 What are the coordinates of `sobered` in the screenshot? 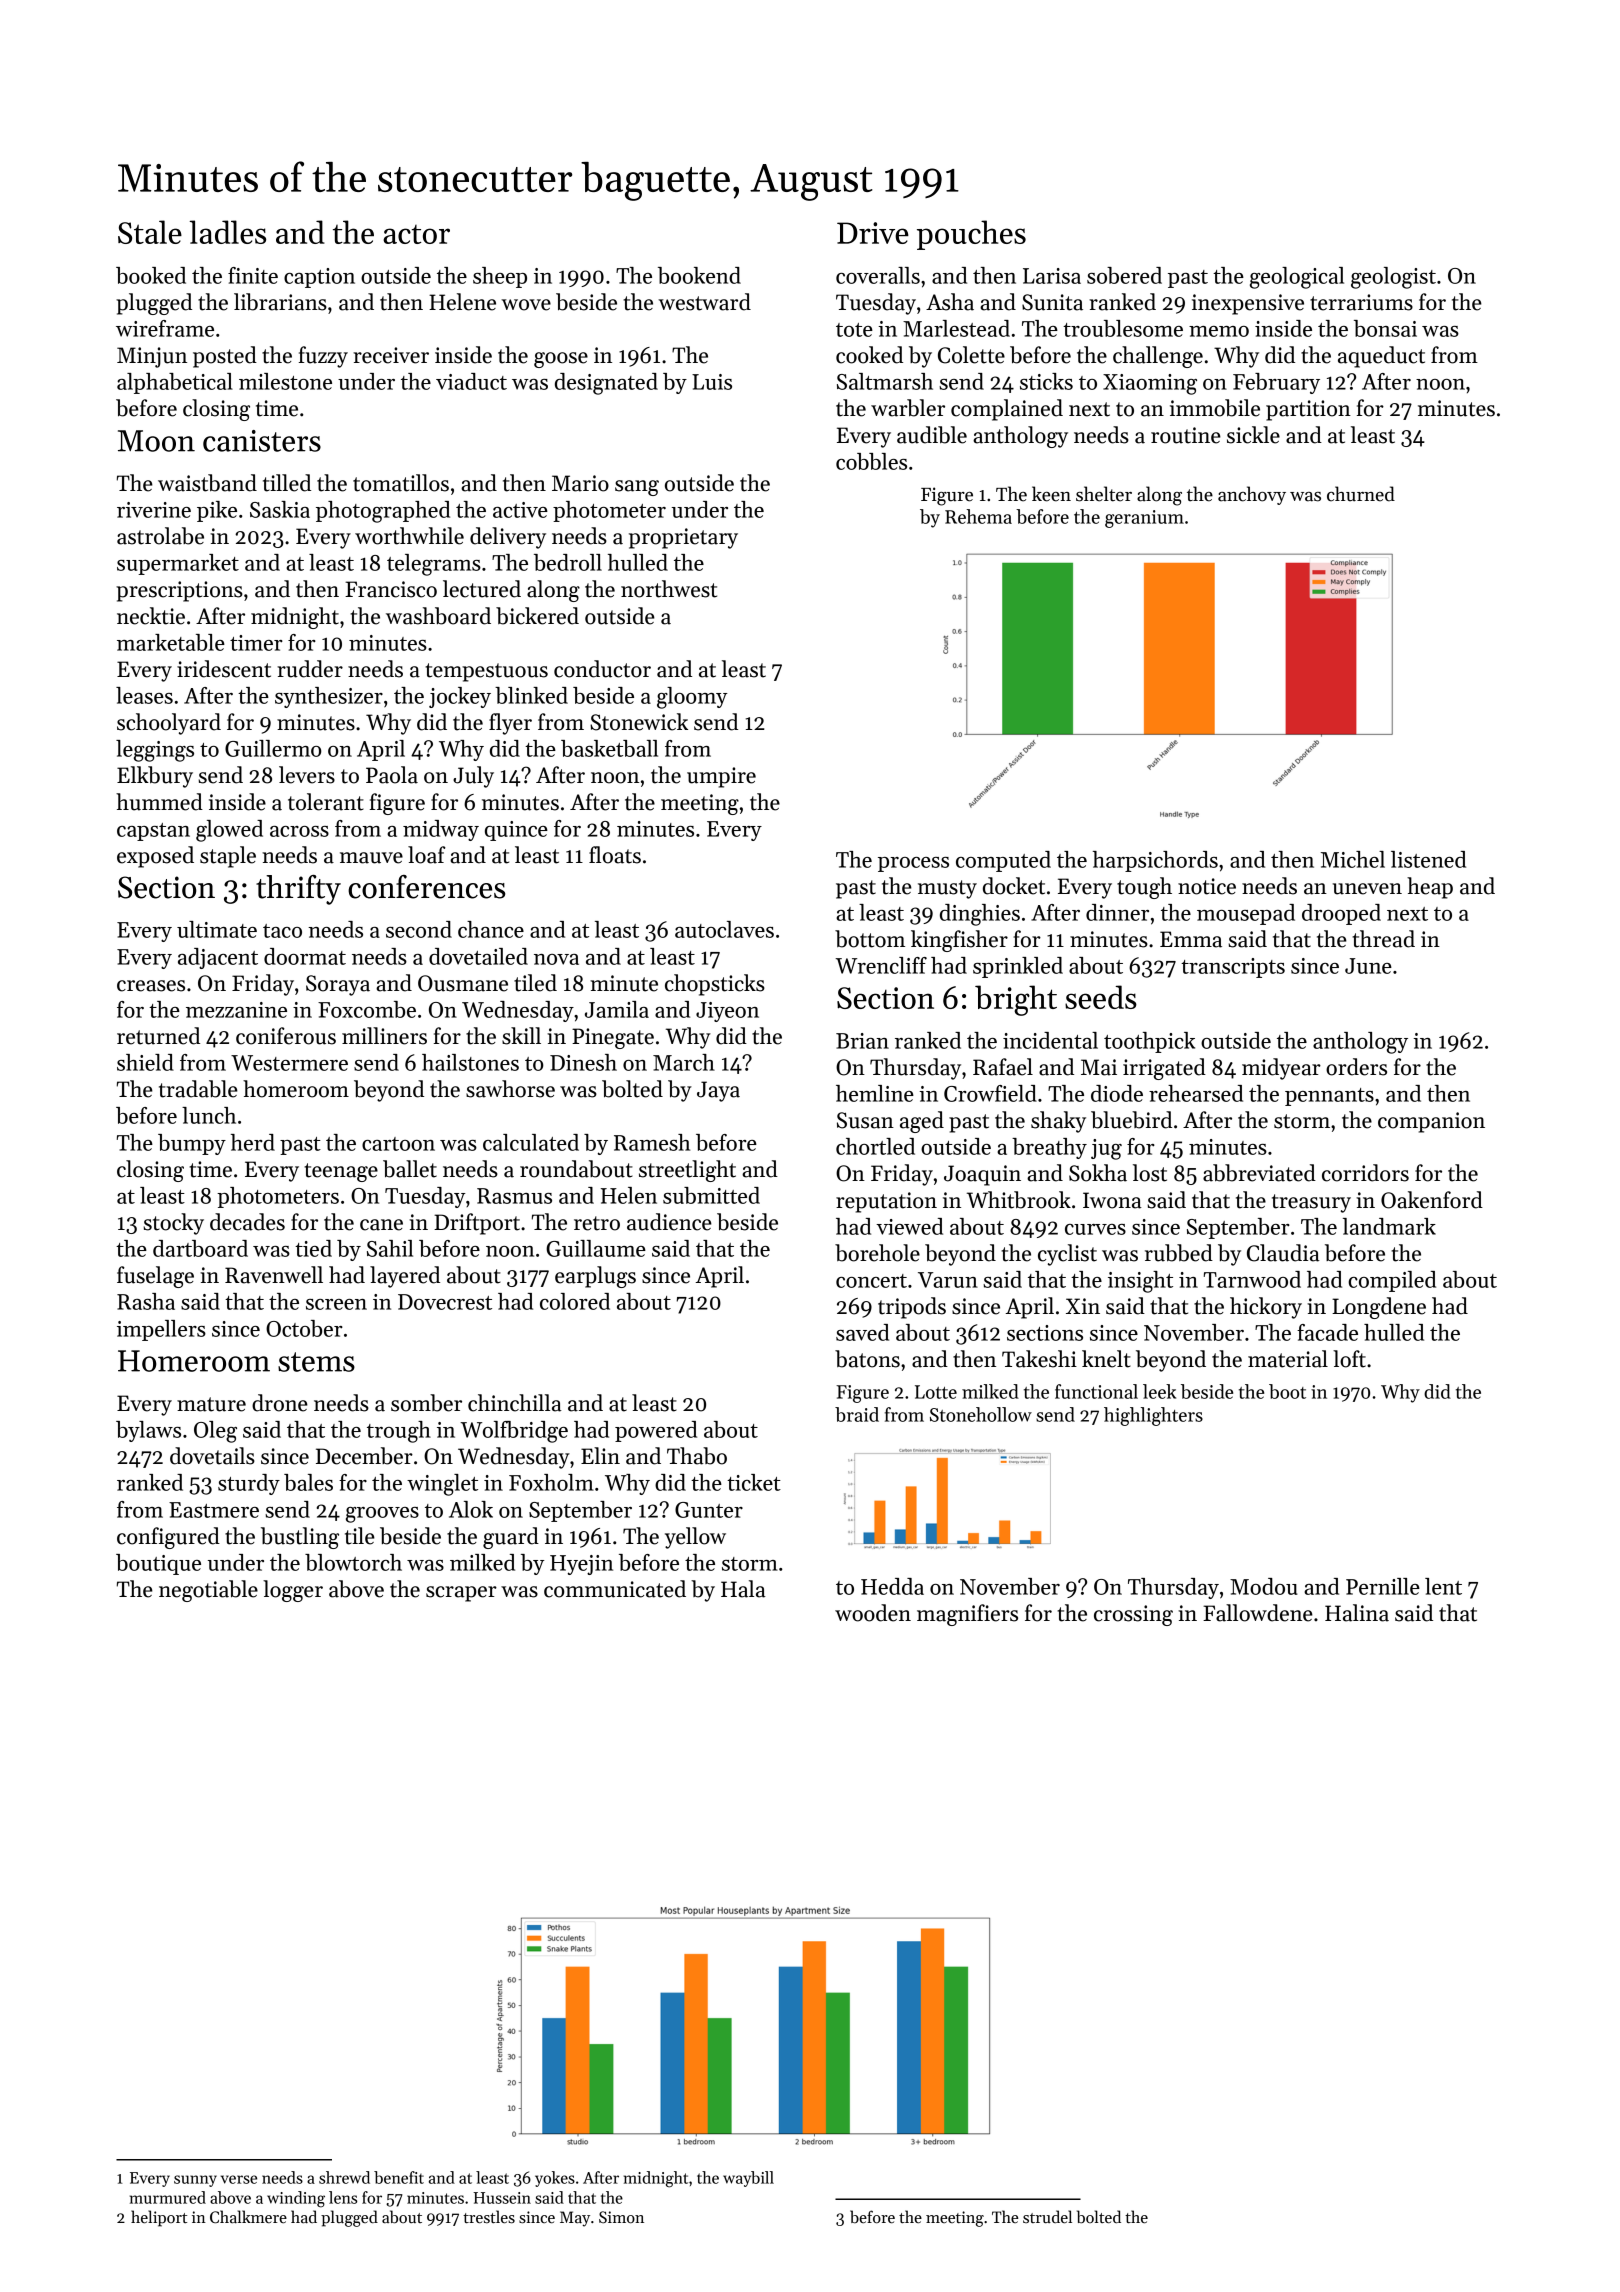 It's located at (1124, 275).
